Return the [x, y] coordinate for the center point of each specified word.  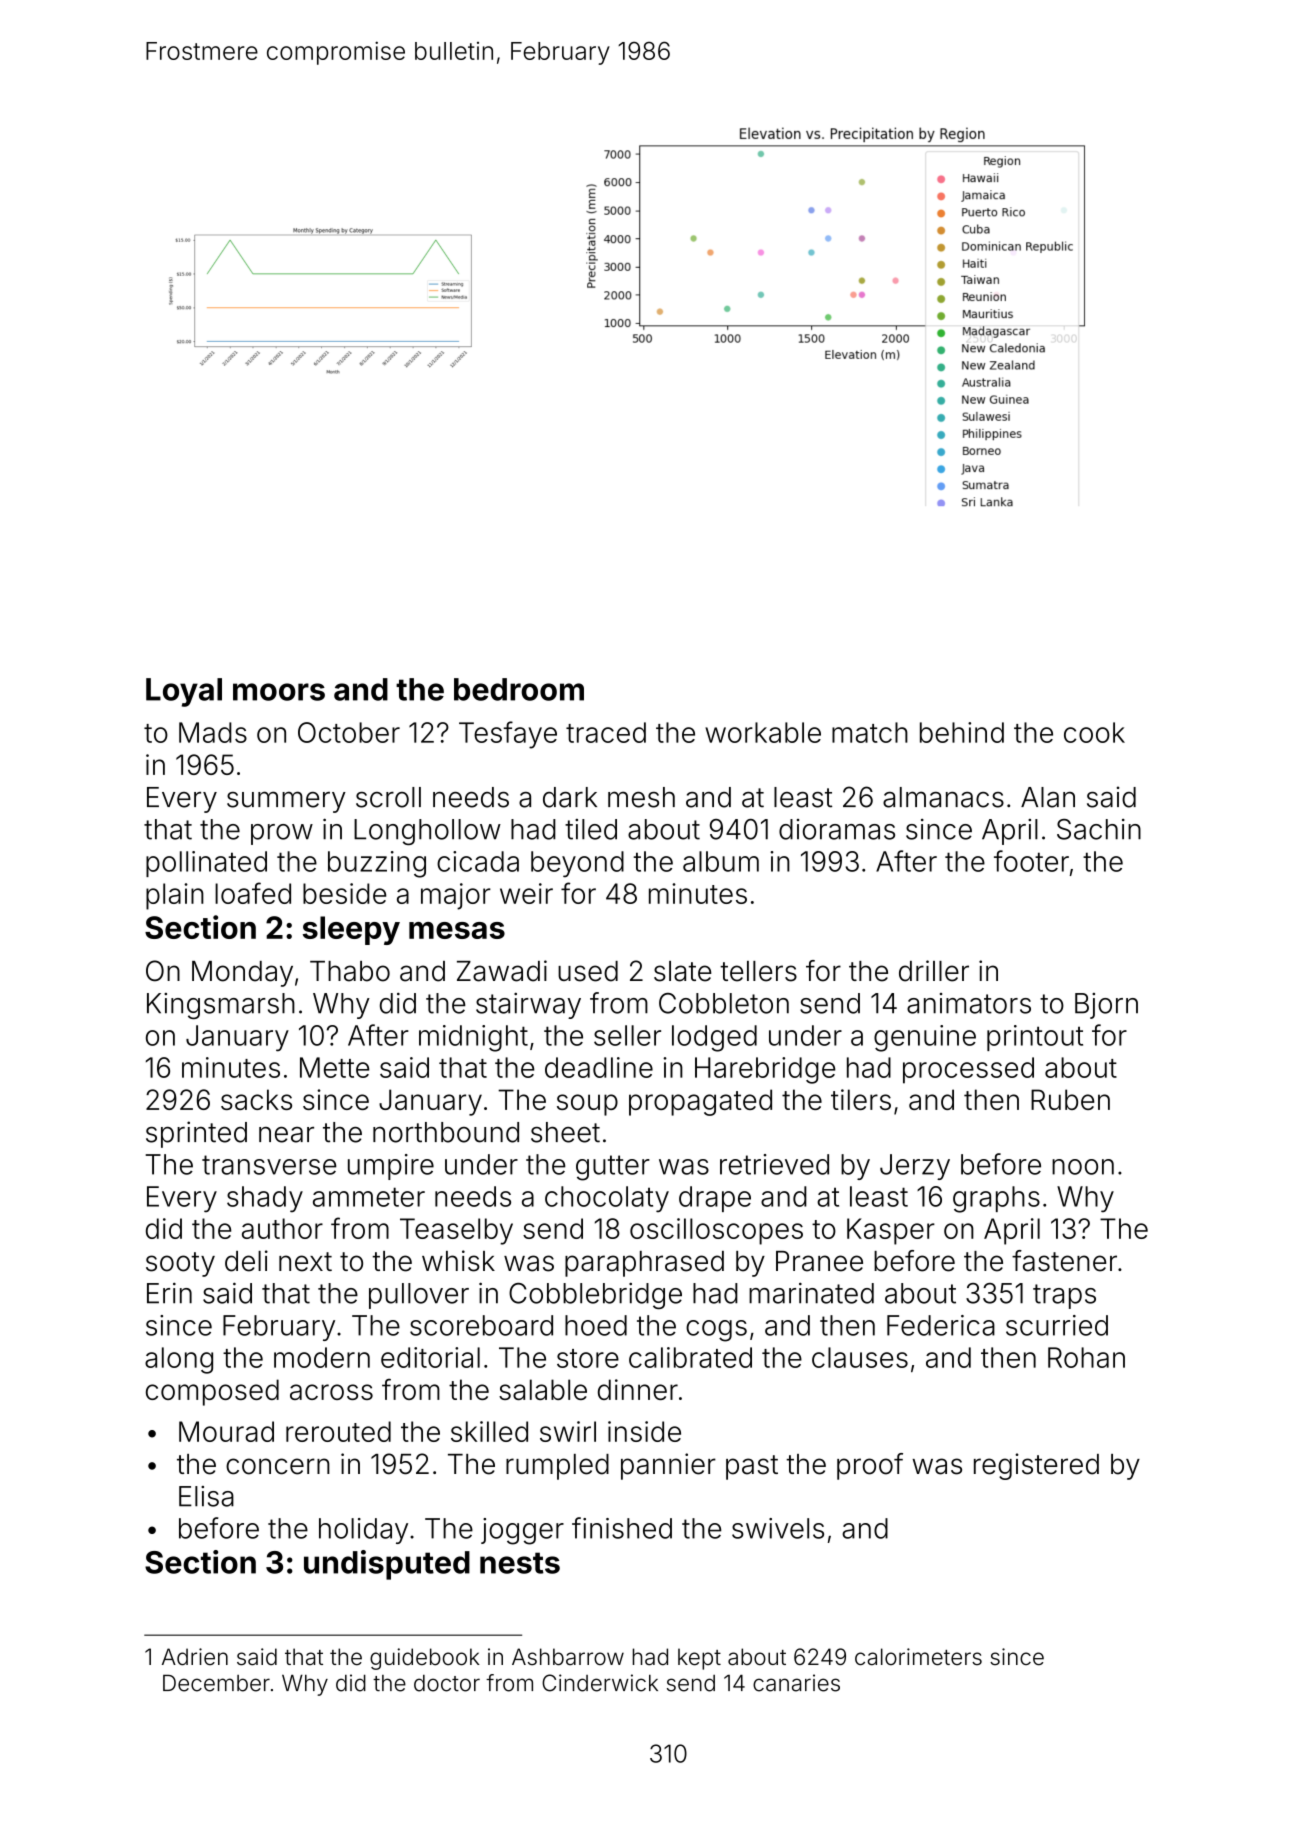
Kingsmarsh [221, 1006]
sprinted [196, 1134]
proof [870, 1466]
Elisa [206, 1496]
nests [520, 1563]
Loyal [184, 692]
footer [1031, 861]
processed [968, 1070]
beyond [577, 864]
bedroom [519, 689]
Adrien [195, 1657]
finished [622, 1528]
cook [1094, 732]
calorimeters [918, 1657]
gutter [613, 1168]
